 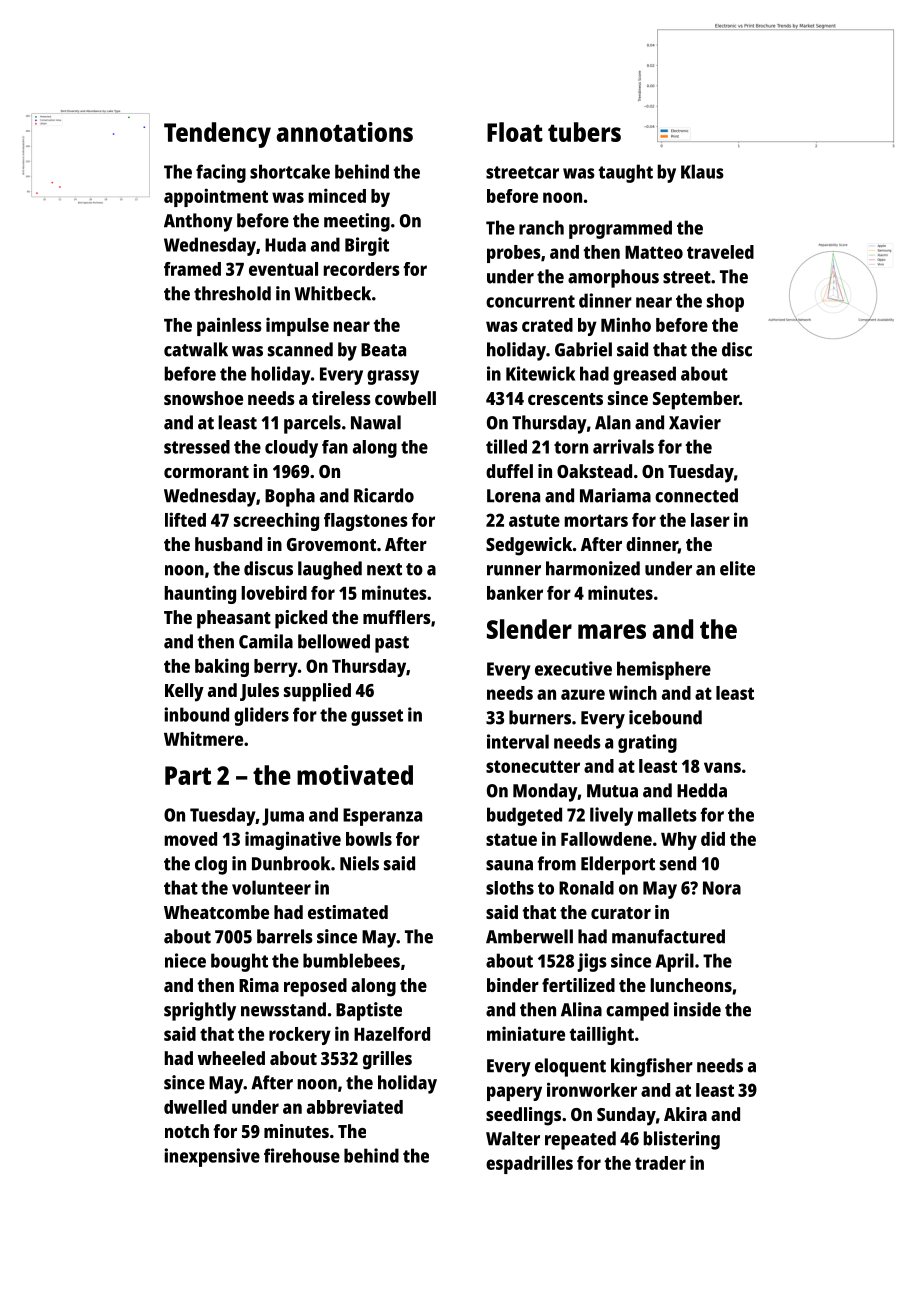 I want to click on espadrilles, so click(x=529, y=1164).
